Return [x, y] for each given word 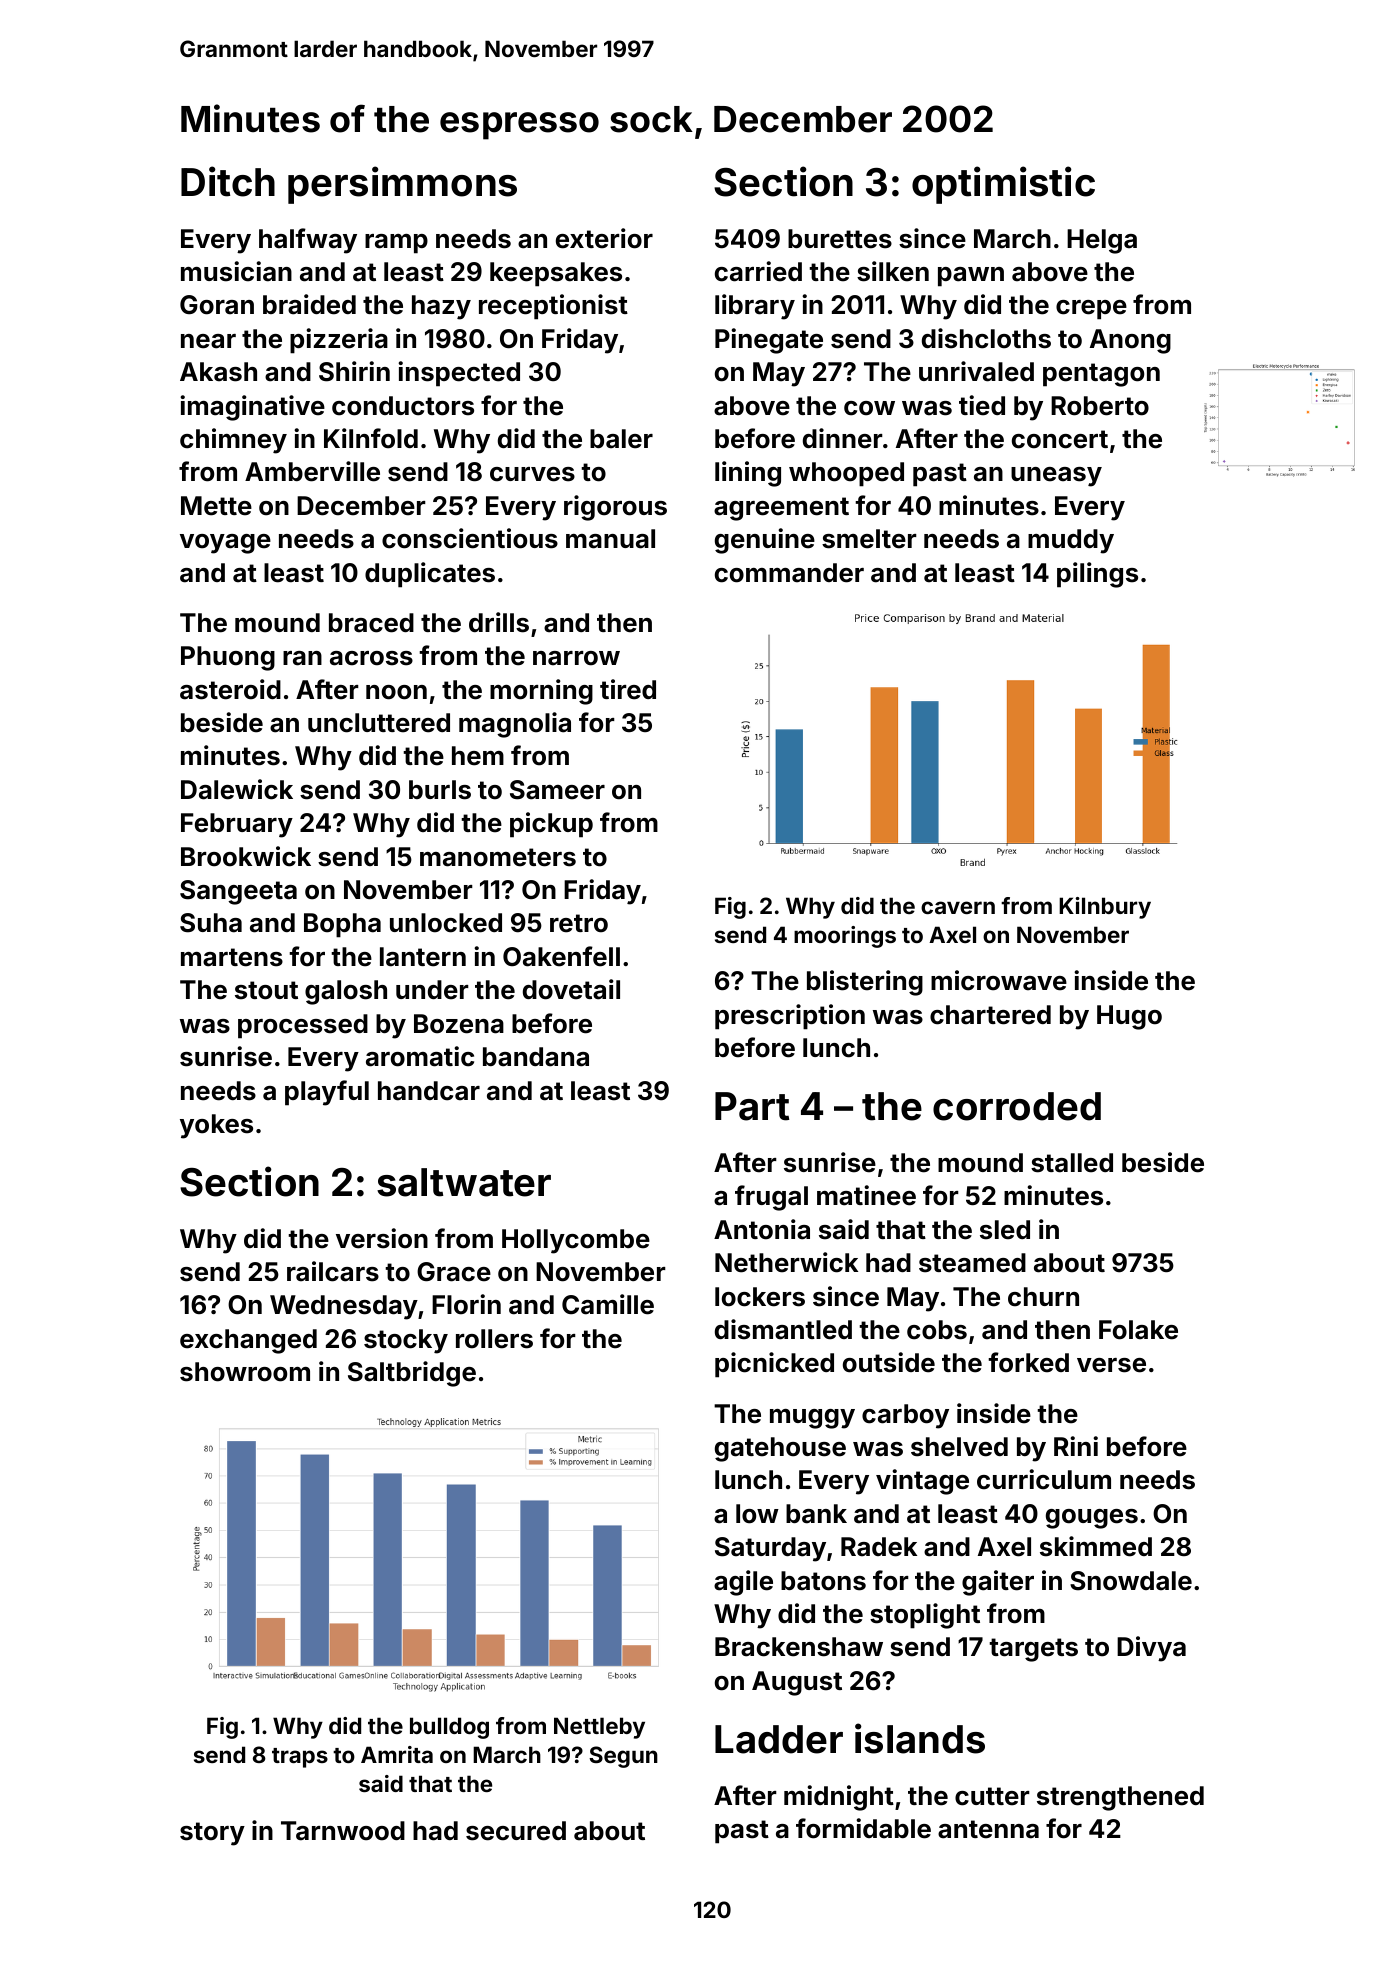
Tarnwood [343, 1831]
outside [889, 1362]
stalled [1072, 1163]
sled [1005, 1230]
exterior [604, 238]
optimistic [1003, 185]
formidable [863, 1828]
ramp [396, 244]
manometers [498, 857]
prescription [790, 1017]
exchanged [248, 1341]
